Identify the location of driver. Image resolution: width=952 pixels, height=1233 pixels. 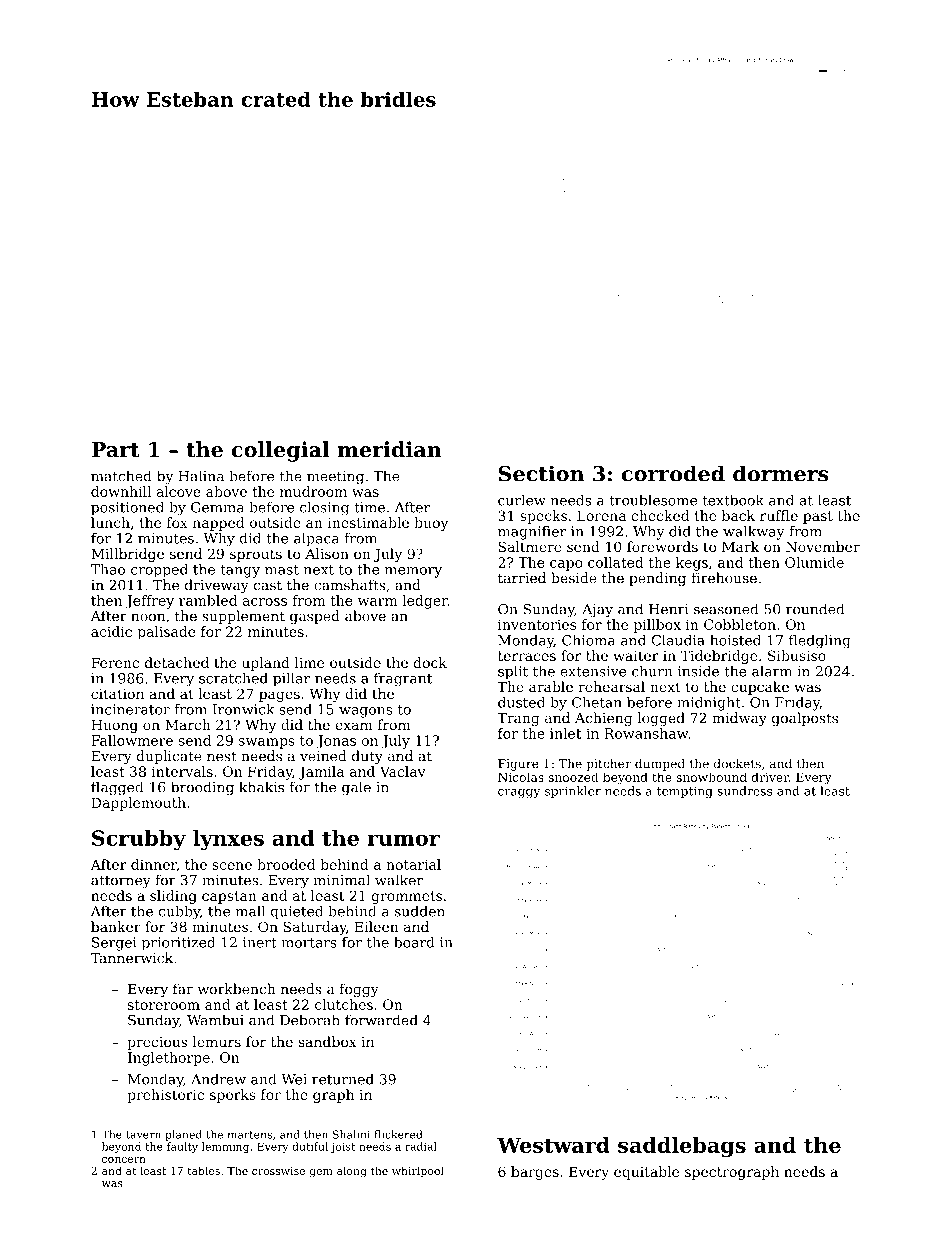
(770, 777).
